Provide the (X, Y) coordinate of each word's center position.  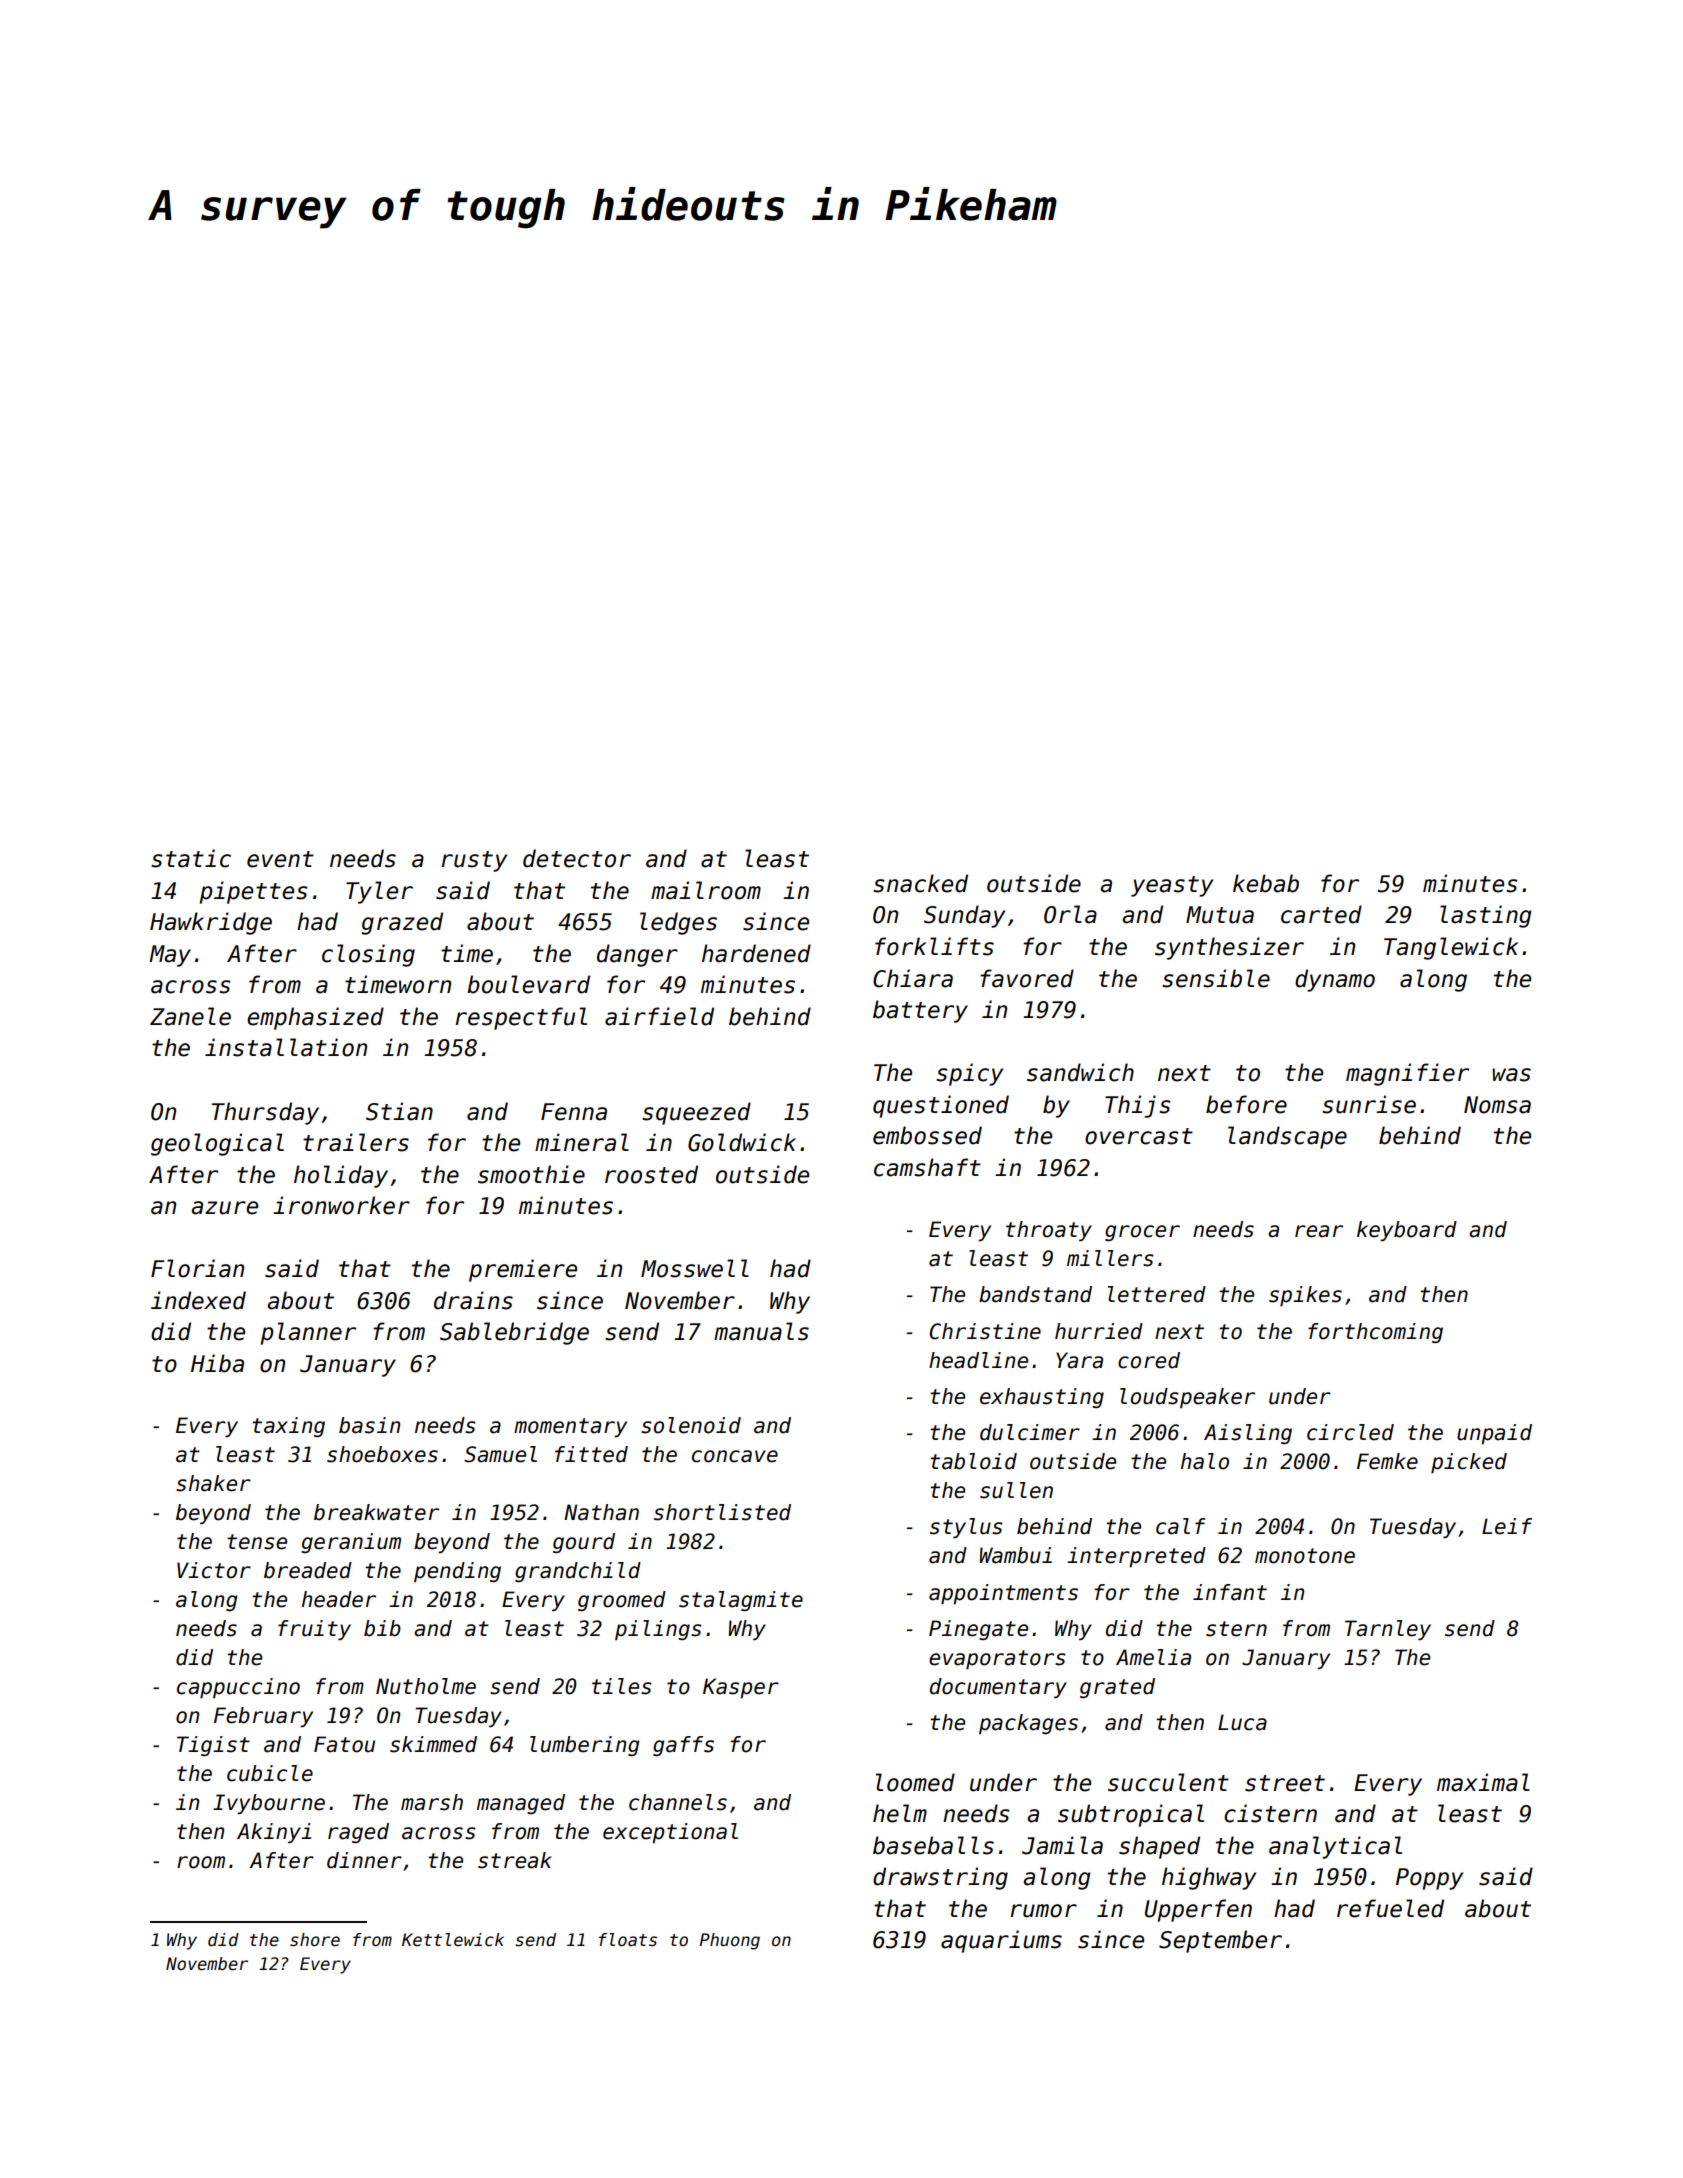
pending (457, 1572)
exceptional (670, 1833)
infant (1230, 1592)
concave (735, 1456)
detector (577, 858)
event (280, 859)
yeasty (1172, 886)
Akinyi (274, 1833)
